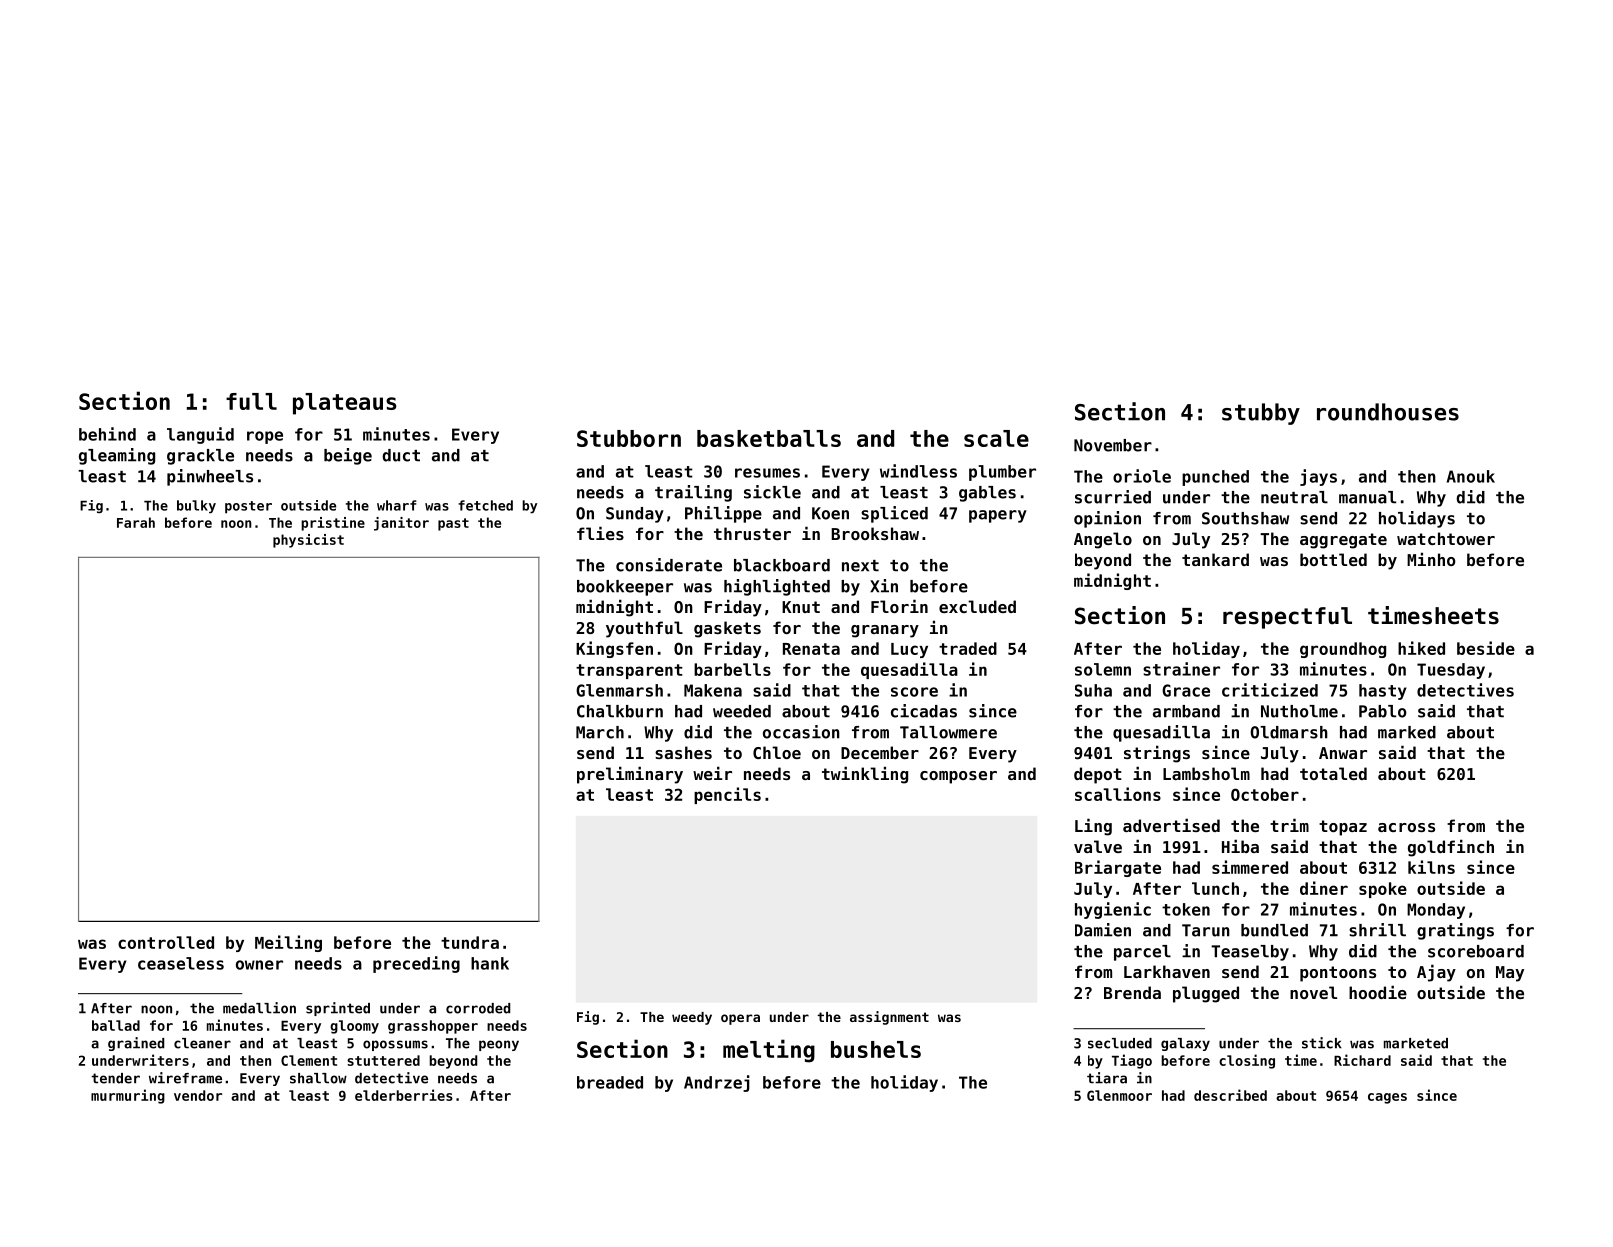 The image size is (1613, 1247). What do you see at coordinates (1186, 690) in the document?
I see `Grace` at bounding box center [1186, 690].
